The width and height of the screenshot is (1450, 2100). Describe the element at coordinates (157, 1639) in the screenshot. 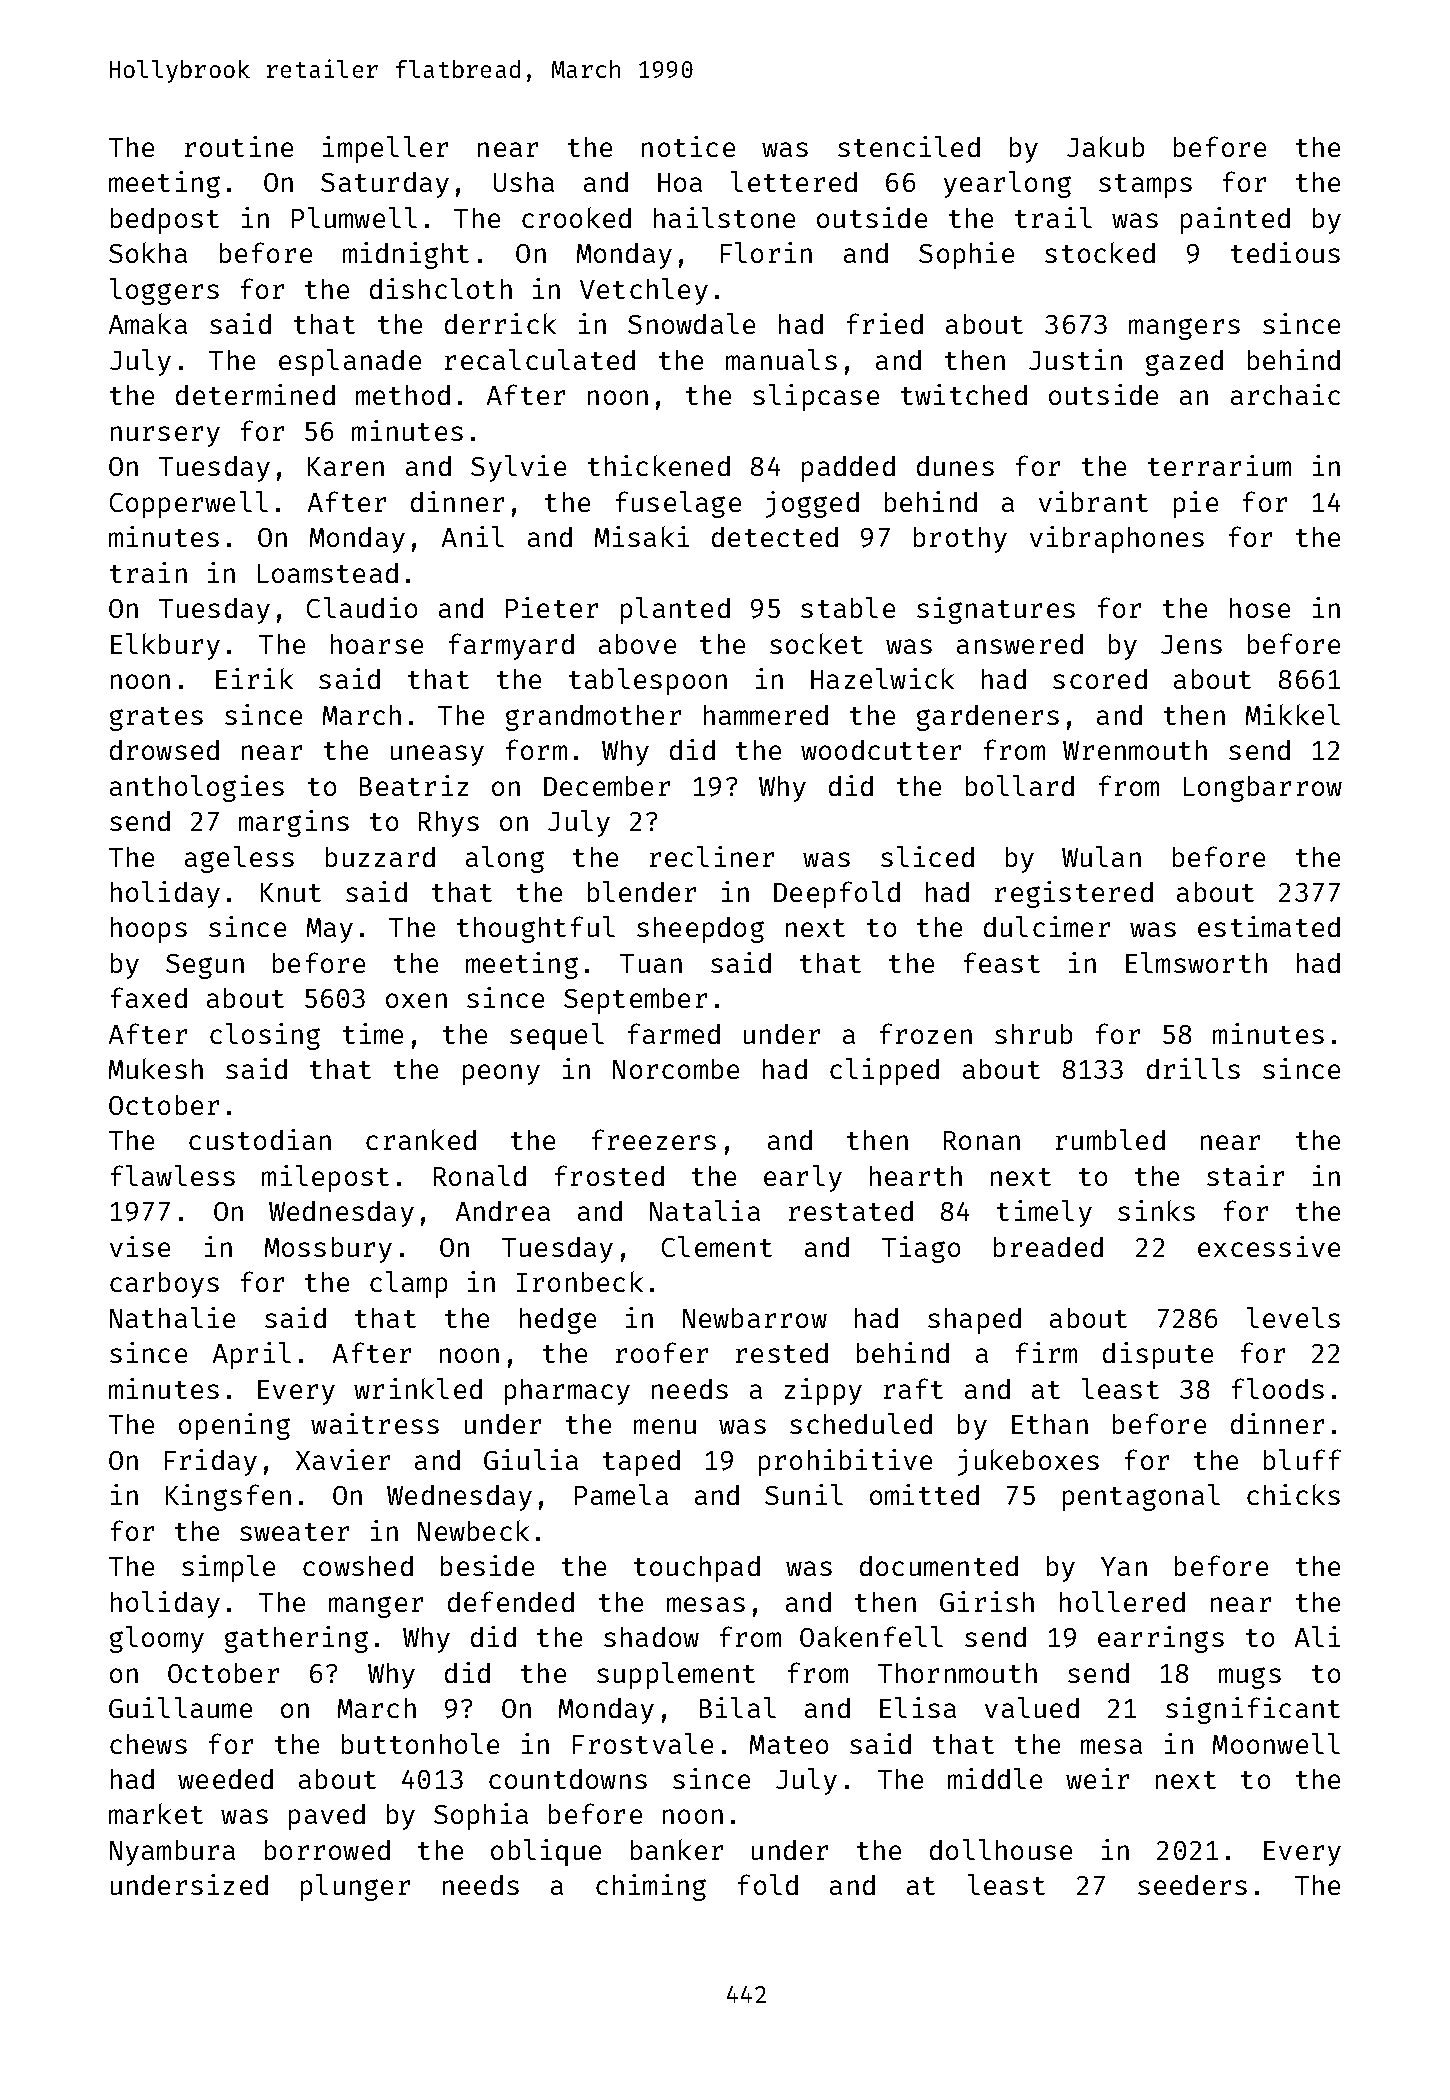

I see `gloomy` at that location.
